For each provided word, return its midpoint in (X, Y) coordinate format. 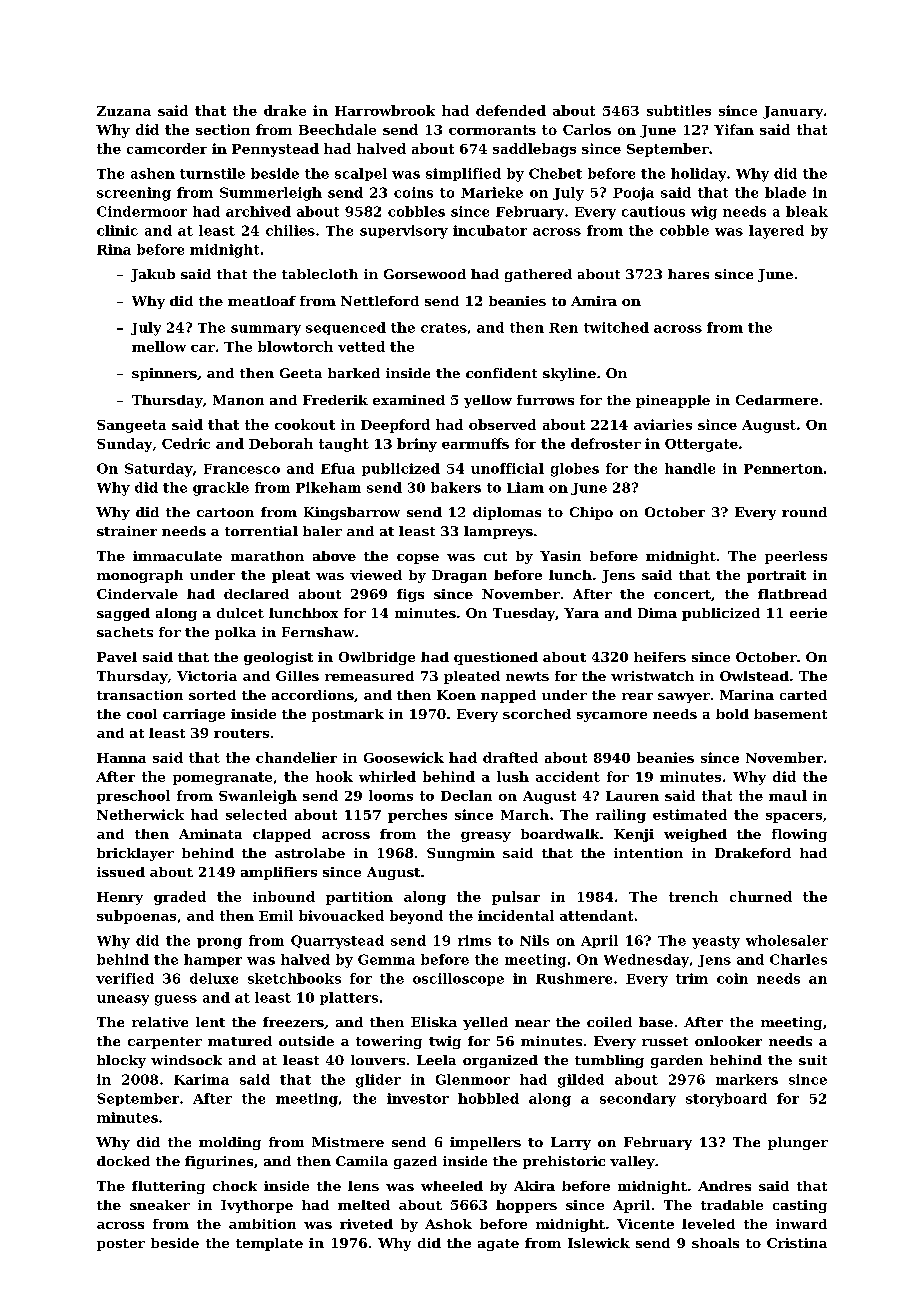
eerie (808, 613)
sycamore (612, 717)
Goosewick (404, 757)
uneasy (123, 1000)
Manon (238, 400)
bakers (456, 487)
